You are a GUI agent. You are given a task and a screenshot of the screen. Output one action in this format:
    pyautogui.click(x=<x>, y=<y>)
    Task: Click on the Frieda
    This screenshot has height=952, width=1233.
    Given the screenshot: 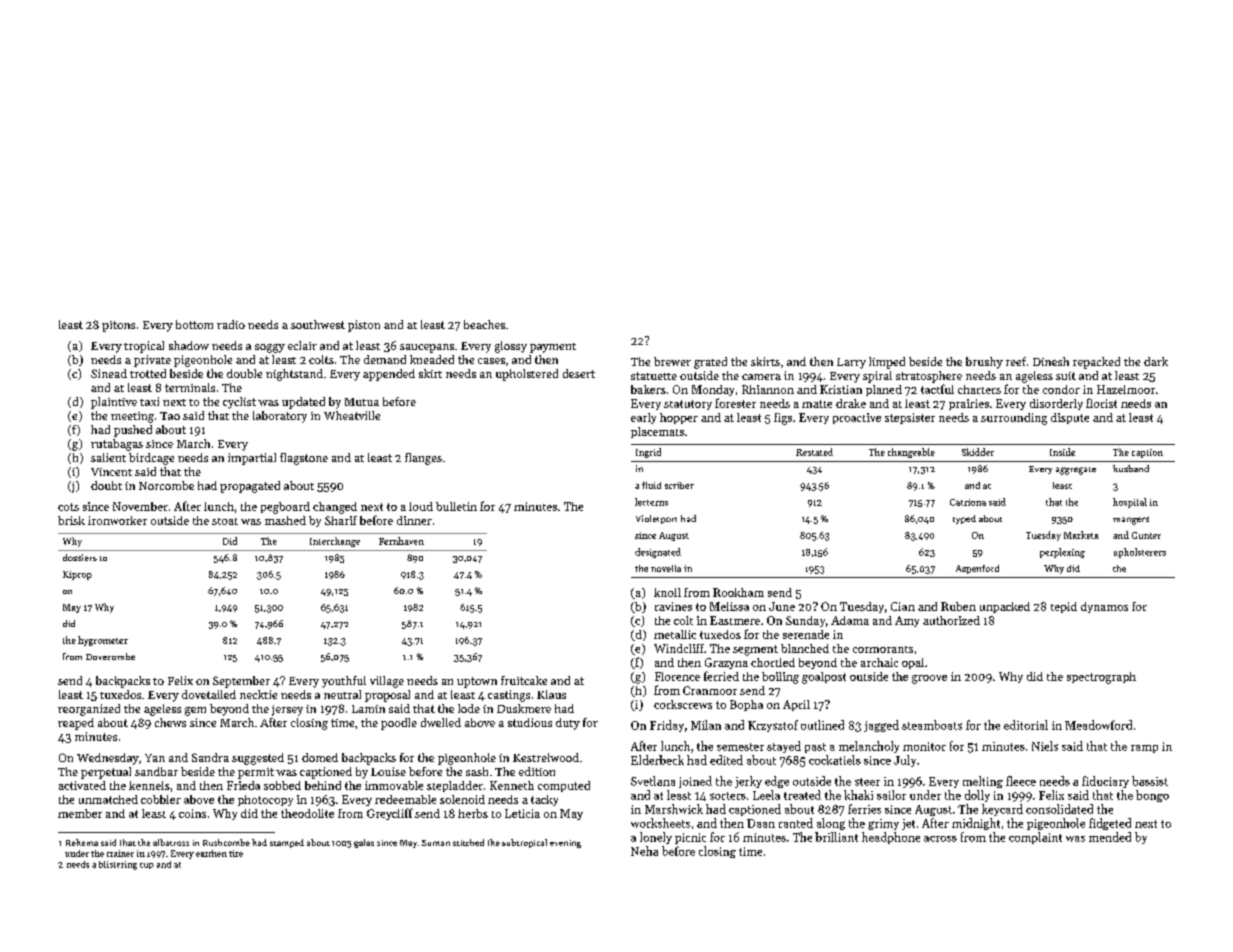 What is the action you would take?
    pyautogui.click(x=243, y=785)
